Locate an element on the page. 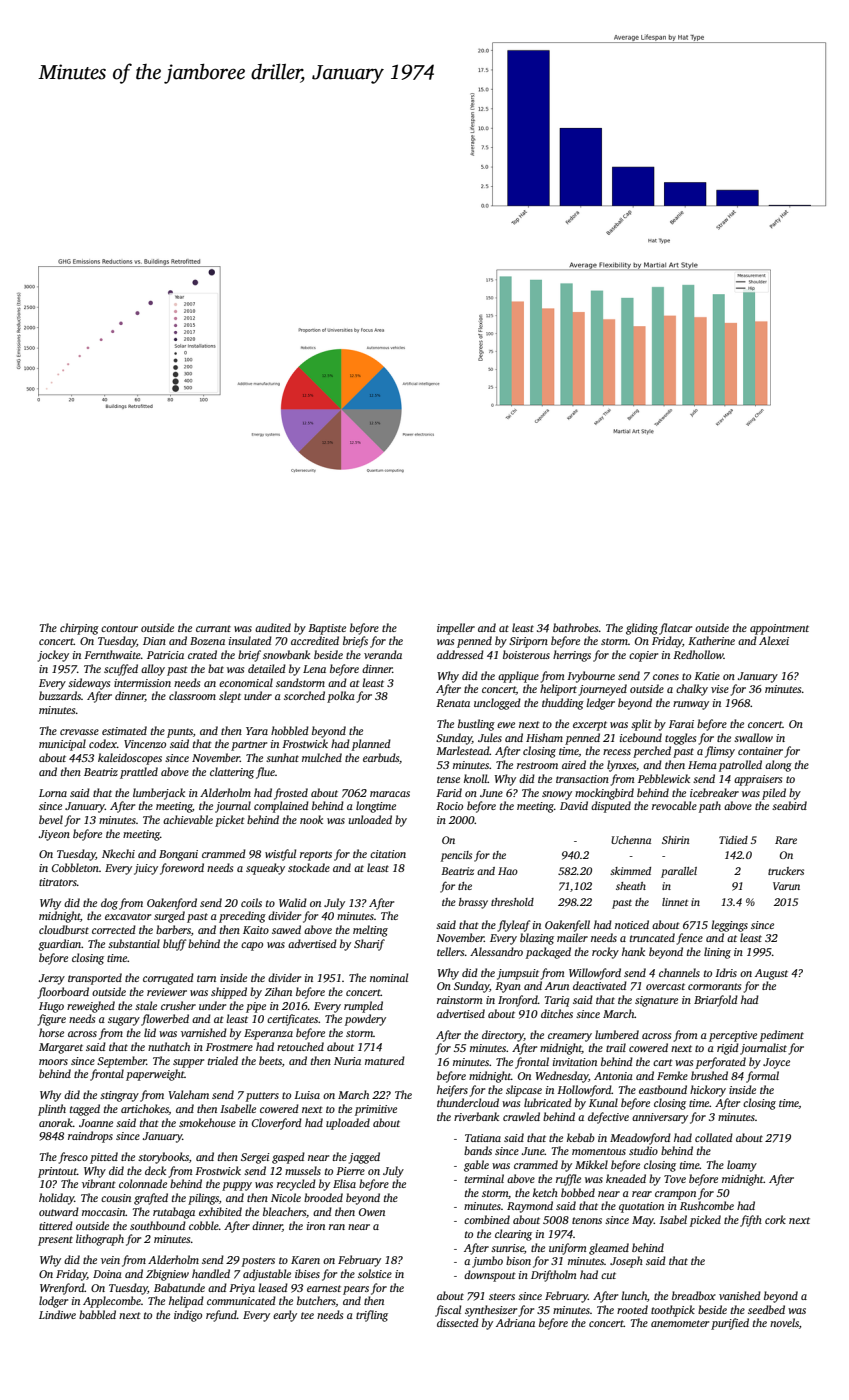 Image resolution: width=849 pixels, height=1400 pixels. preceding is located at coordinates (242, 917).
